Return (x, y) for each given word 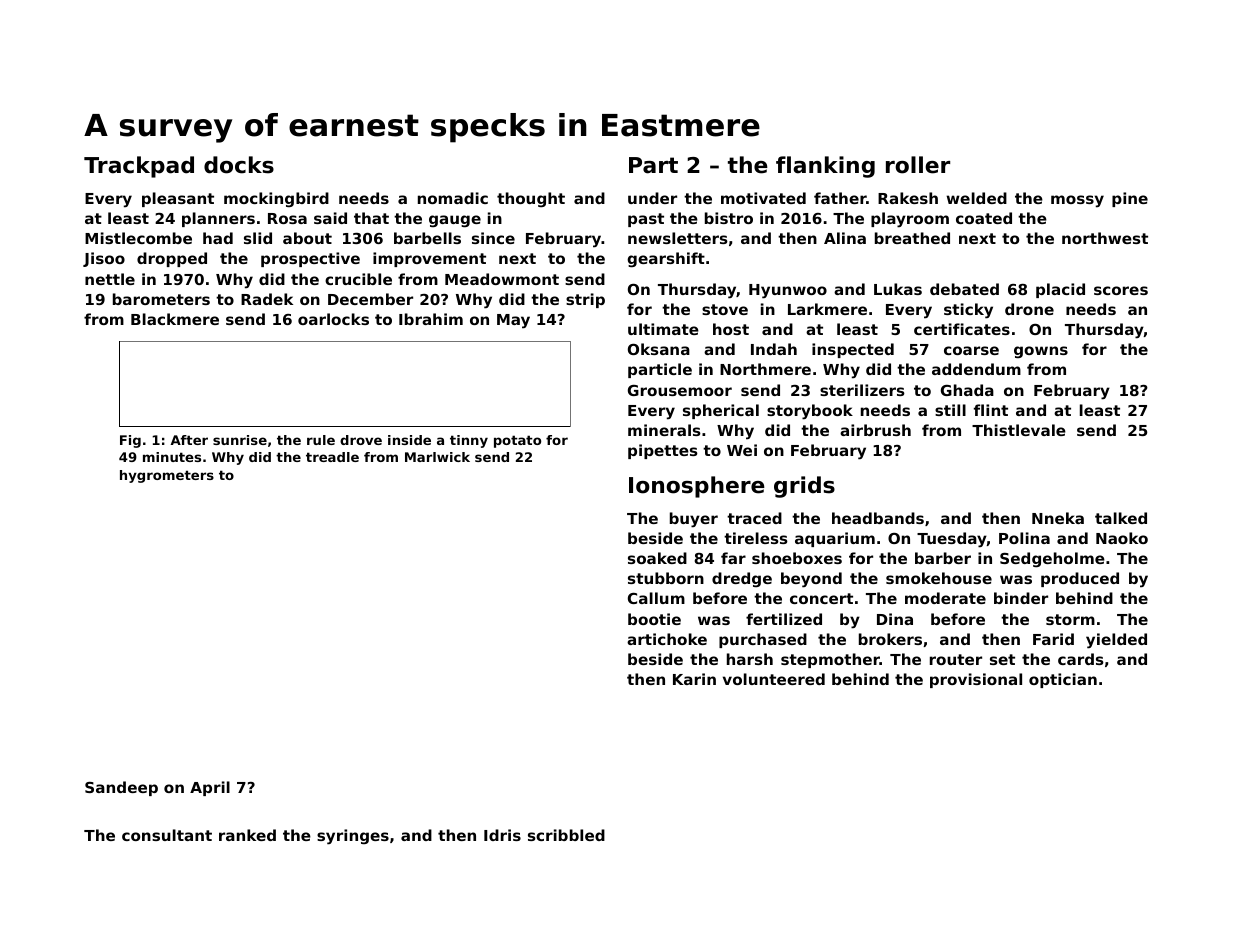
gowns (1041, 352)
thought (531, 199)
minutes (172, 457)
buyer (694, 520)
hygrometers (167, 476)
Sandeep (121, 788)
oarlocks (333, 319)
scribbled (566, 835)
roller (918, 165)
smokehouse (939, 578)
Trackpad (139, 167)
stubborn (666, 578)
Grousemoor (680, 390)
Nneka (1058, 518)
